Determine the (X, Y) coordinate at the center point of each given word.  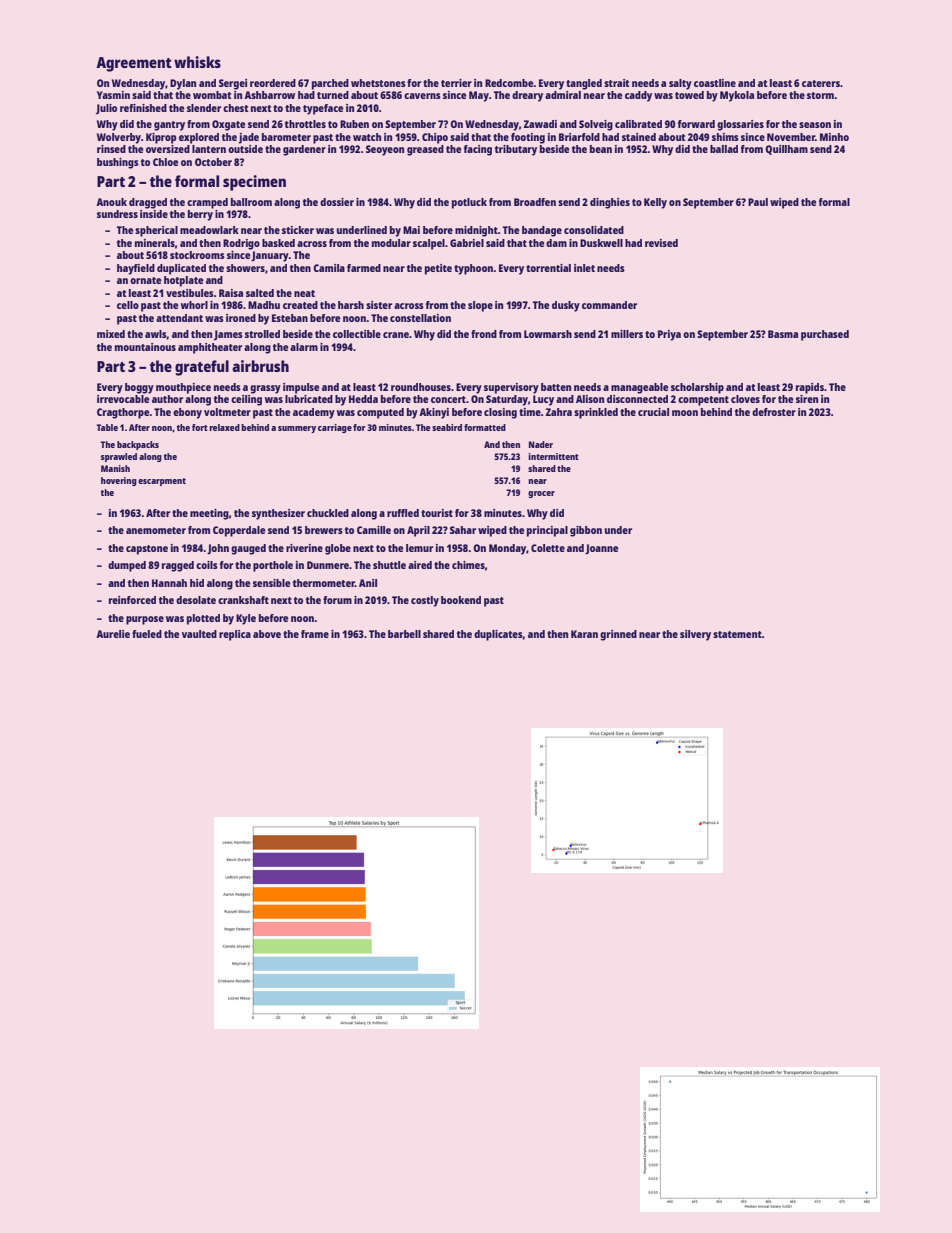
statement (737, 634)
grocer (541, 494)
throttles (305, 124)
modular (391, 243)
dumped (127, 566)
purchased (825, 335)
